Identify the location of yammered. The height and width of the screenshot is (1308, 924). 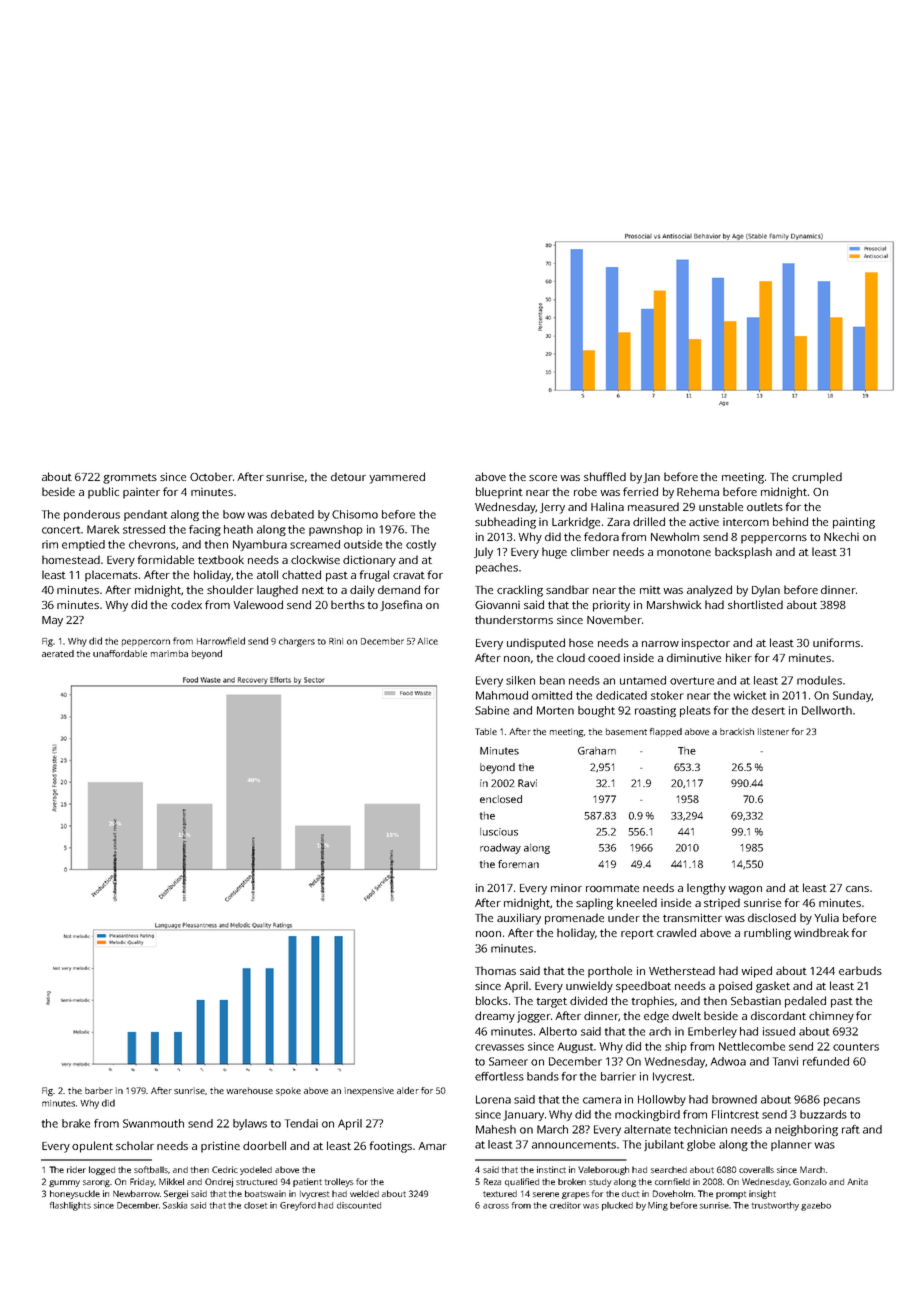
(397, 478).
